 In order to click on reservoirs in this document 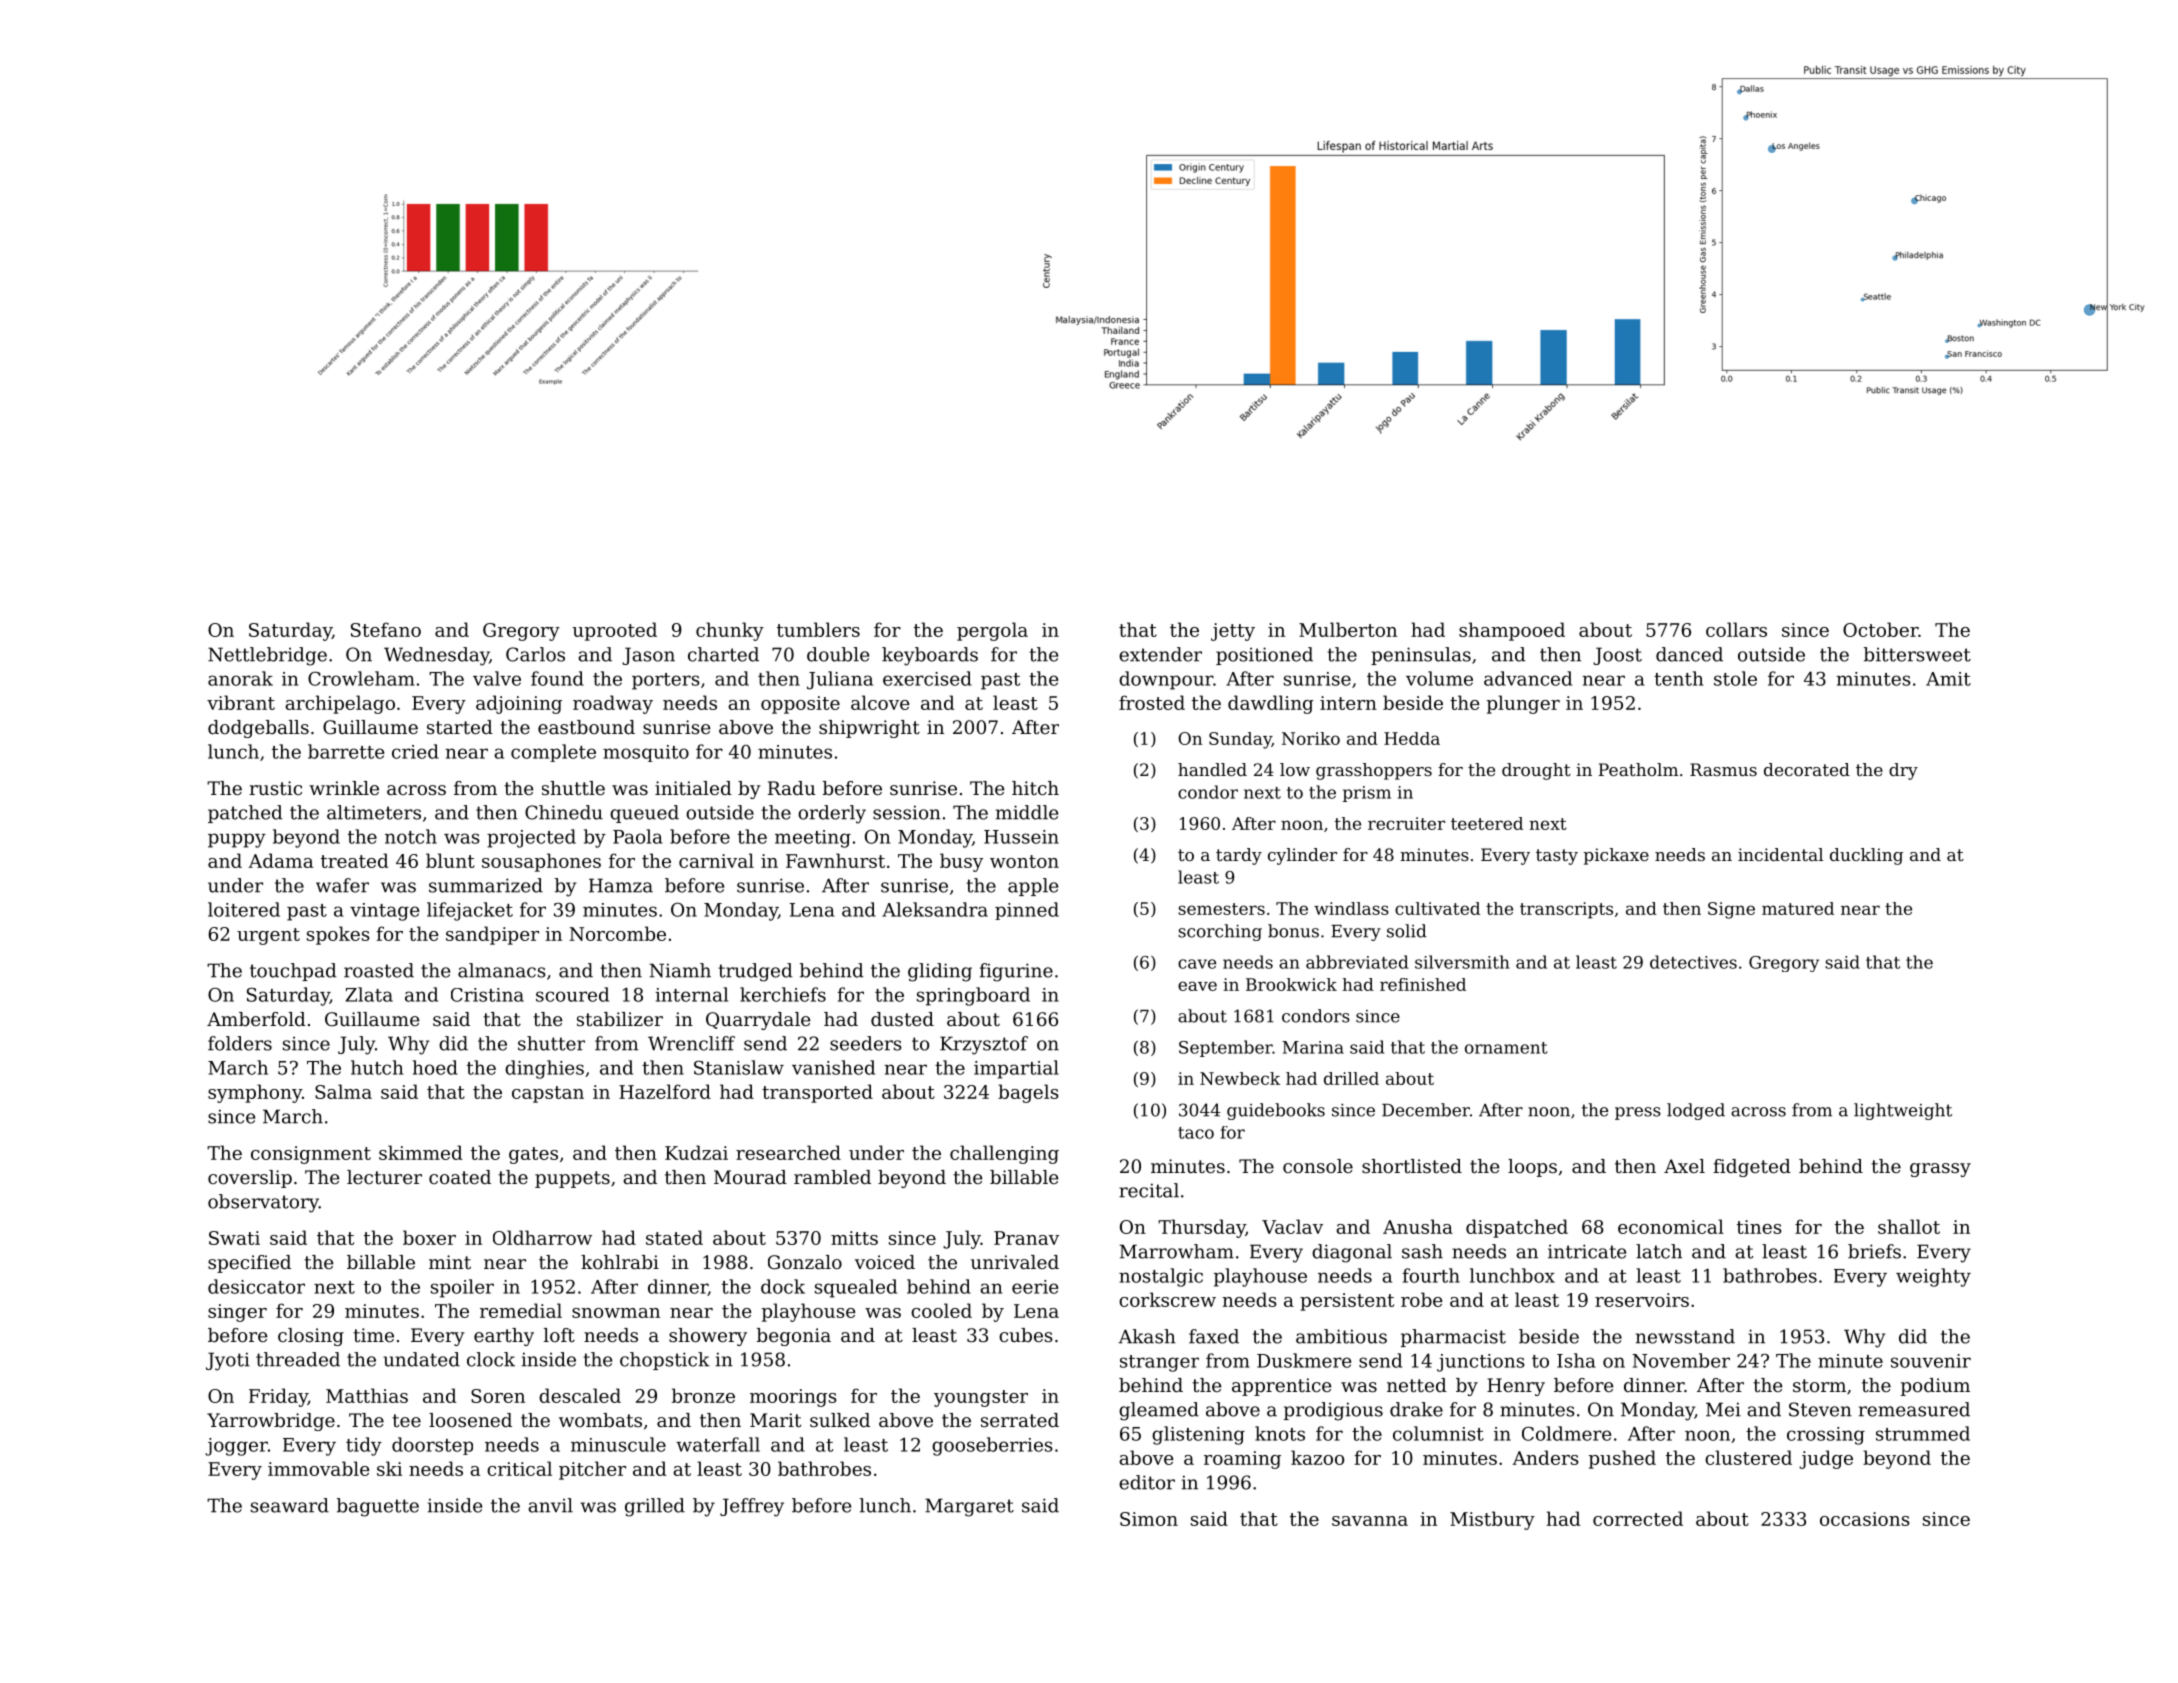, I will do `click(1642, 1300)`.
